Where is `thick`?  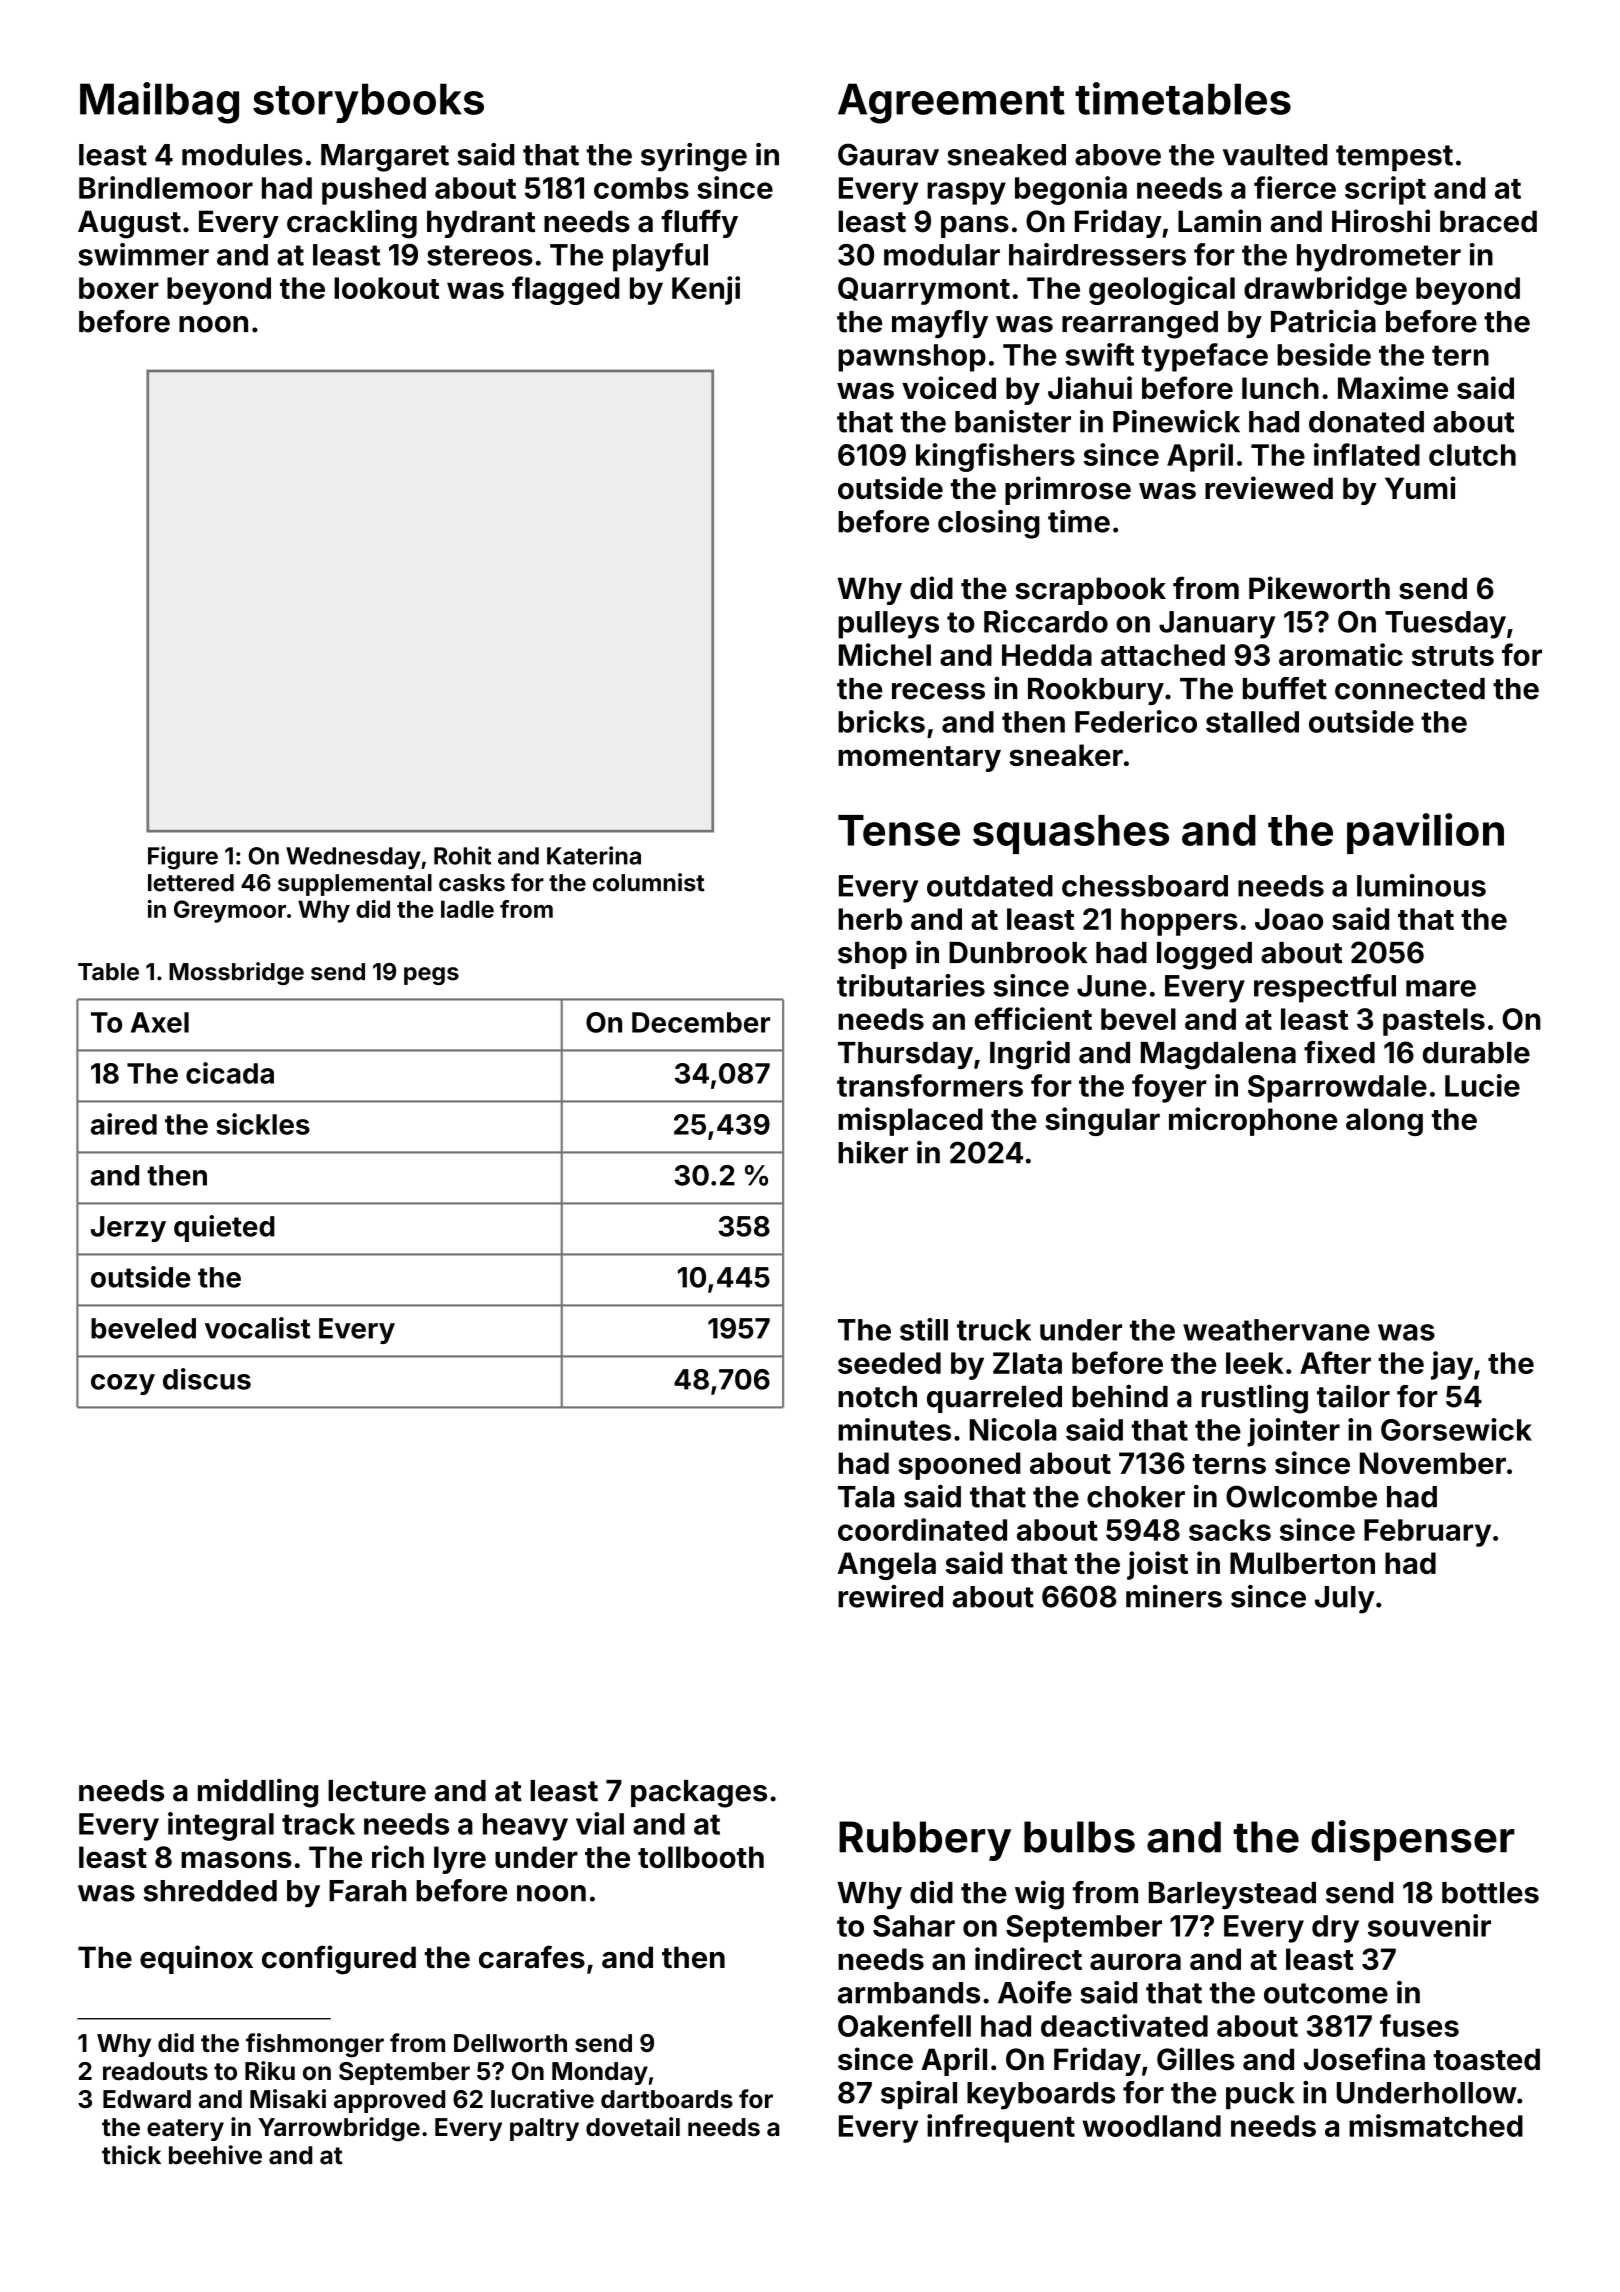
thick is located at coordinates (131, 2155).
